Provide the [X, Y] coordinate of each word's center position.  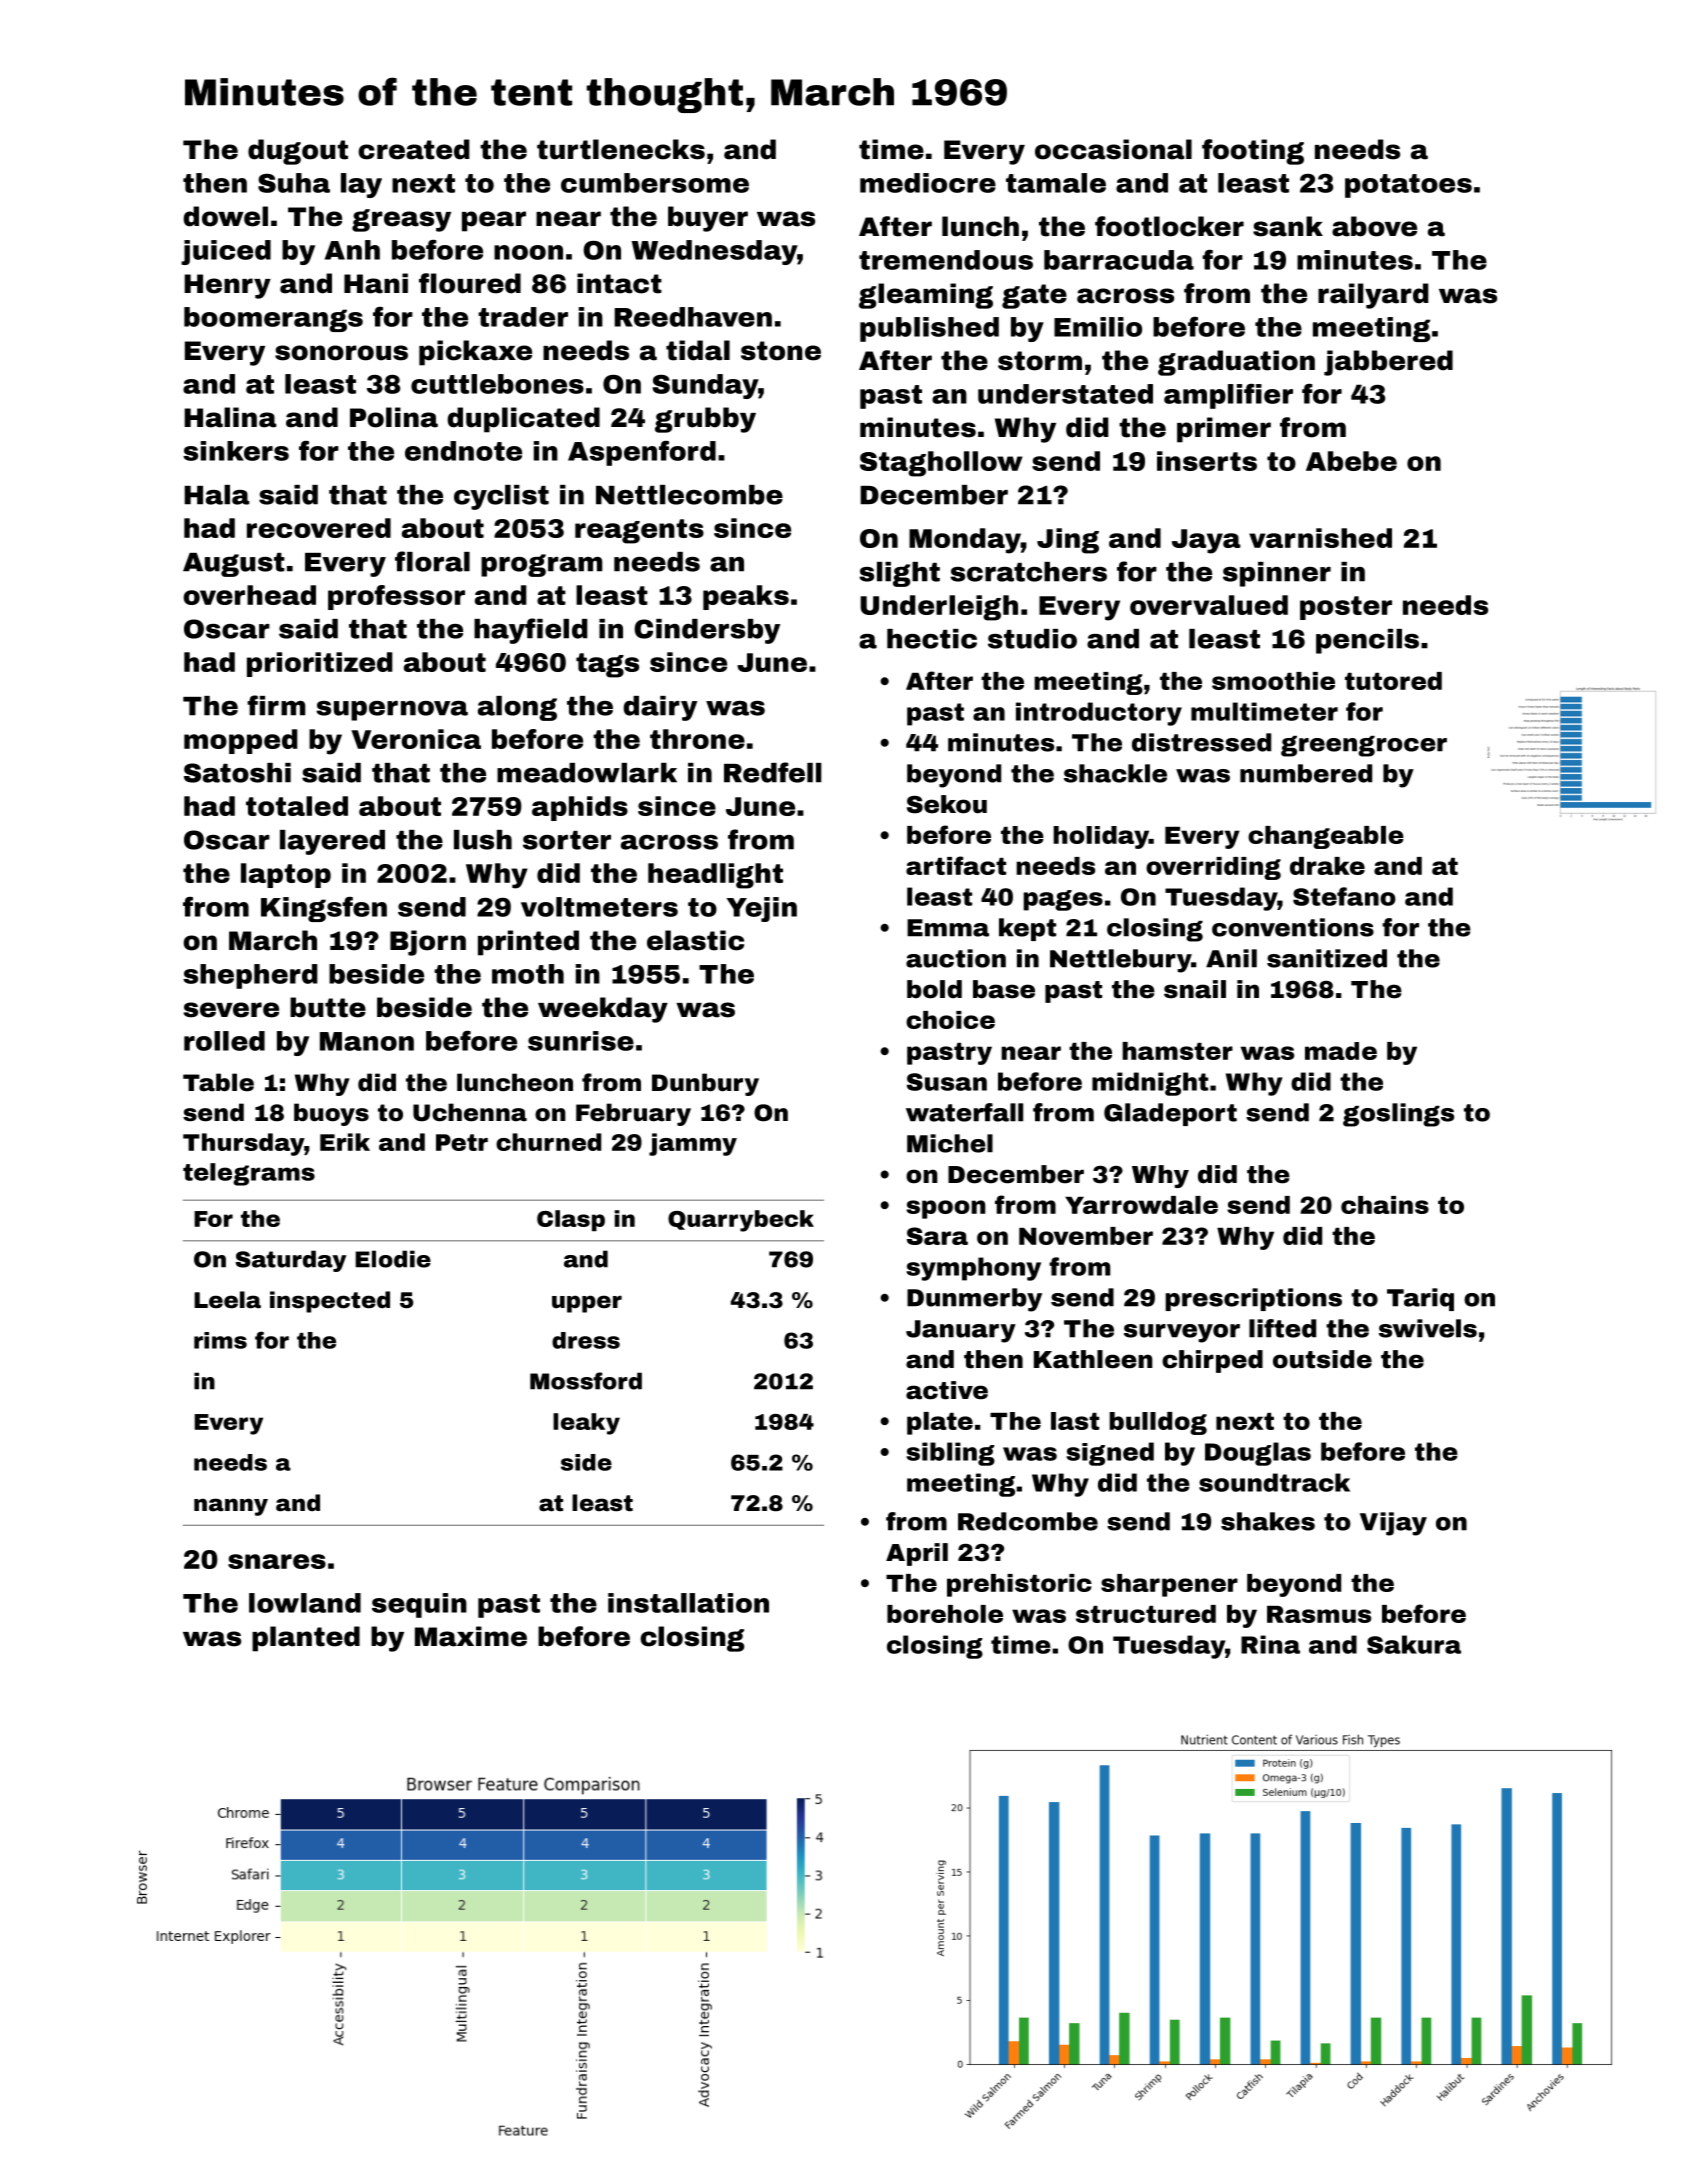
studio [1032, 639]
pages [1063, 900]
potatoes [1408, 186]
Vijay [1393, 1524]
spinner [1277, 574]
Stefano [1344, 896]
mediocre [928, 183]
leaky [586, 1424]
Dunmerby [974, 1300]
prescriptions [1253, 1299]
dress [586, 1340]
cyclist [501, 497]
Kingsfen [324, 909]
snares [277, 1561]
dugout [298, 152]
